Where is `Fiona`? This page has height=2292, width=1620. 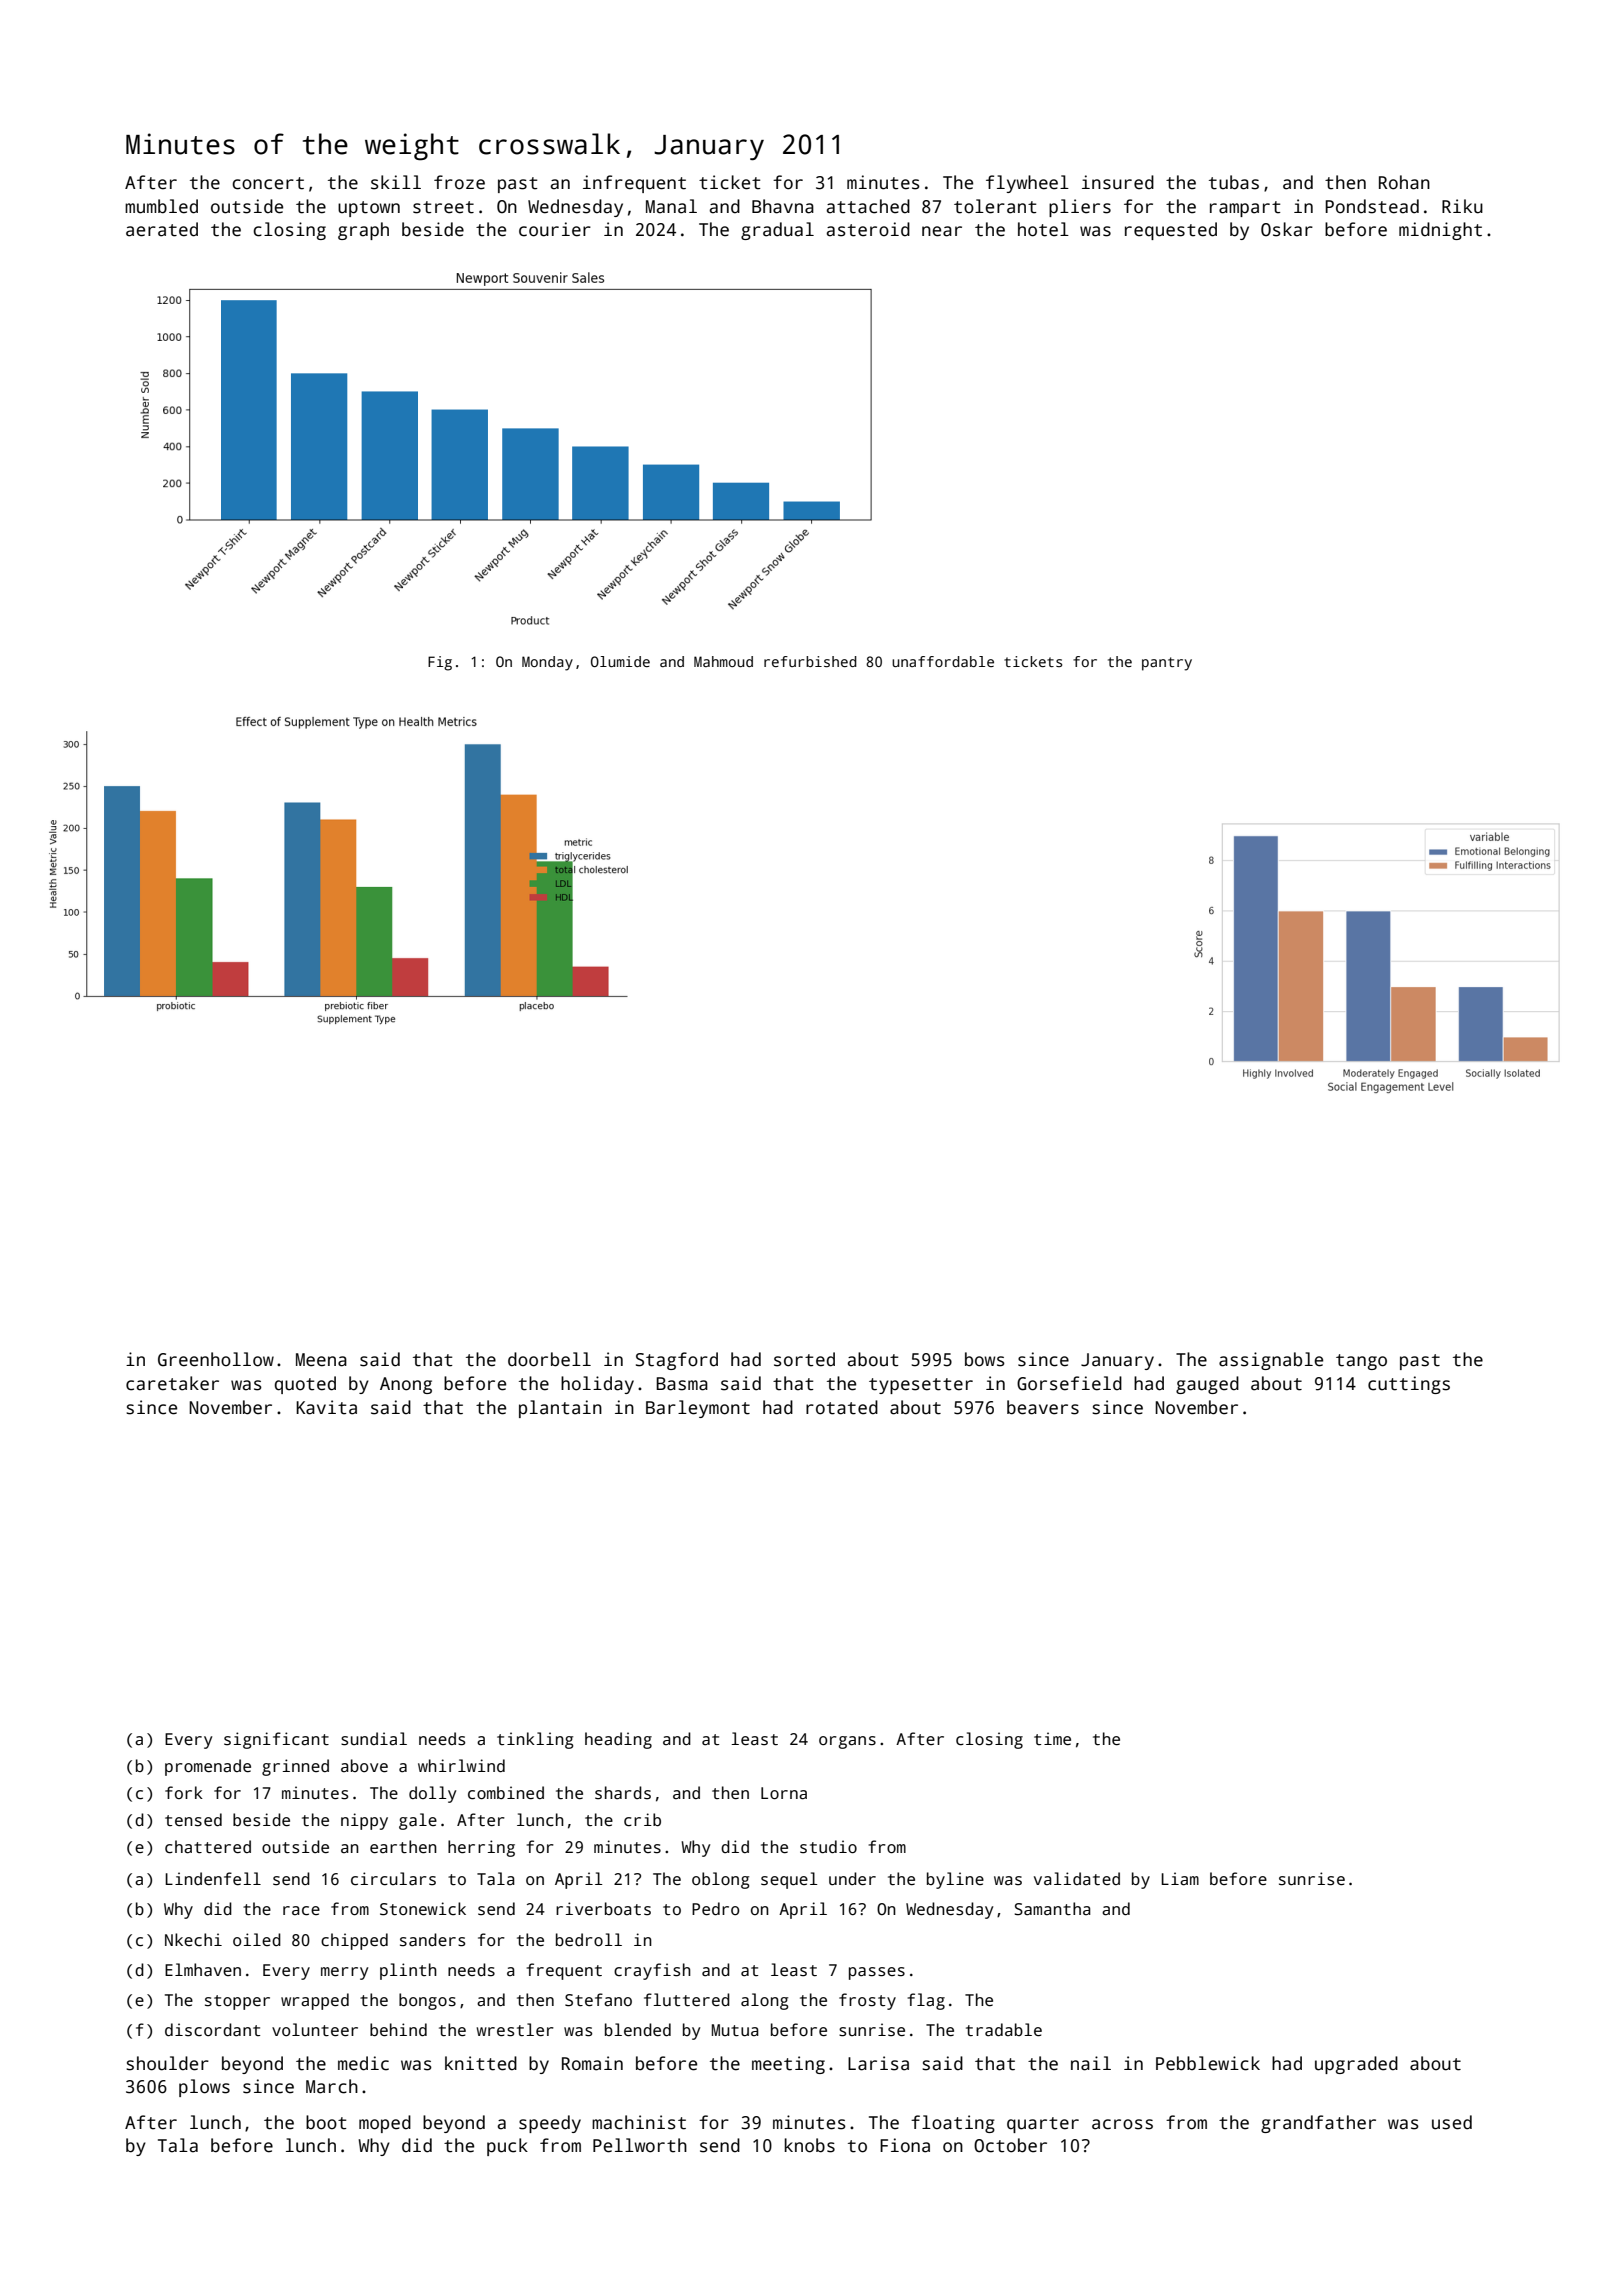 Fiona is located at coordinates (905, 2145).
